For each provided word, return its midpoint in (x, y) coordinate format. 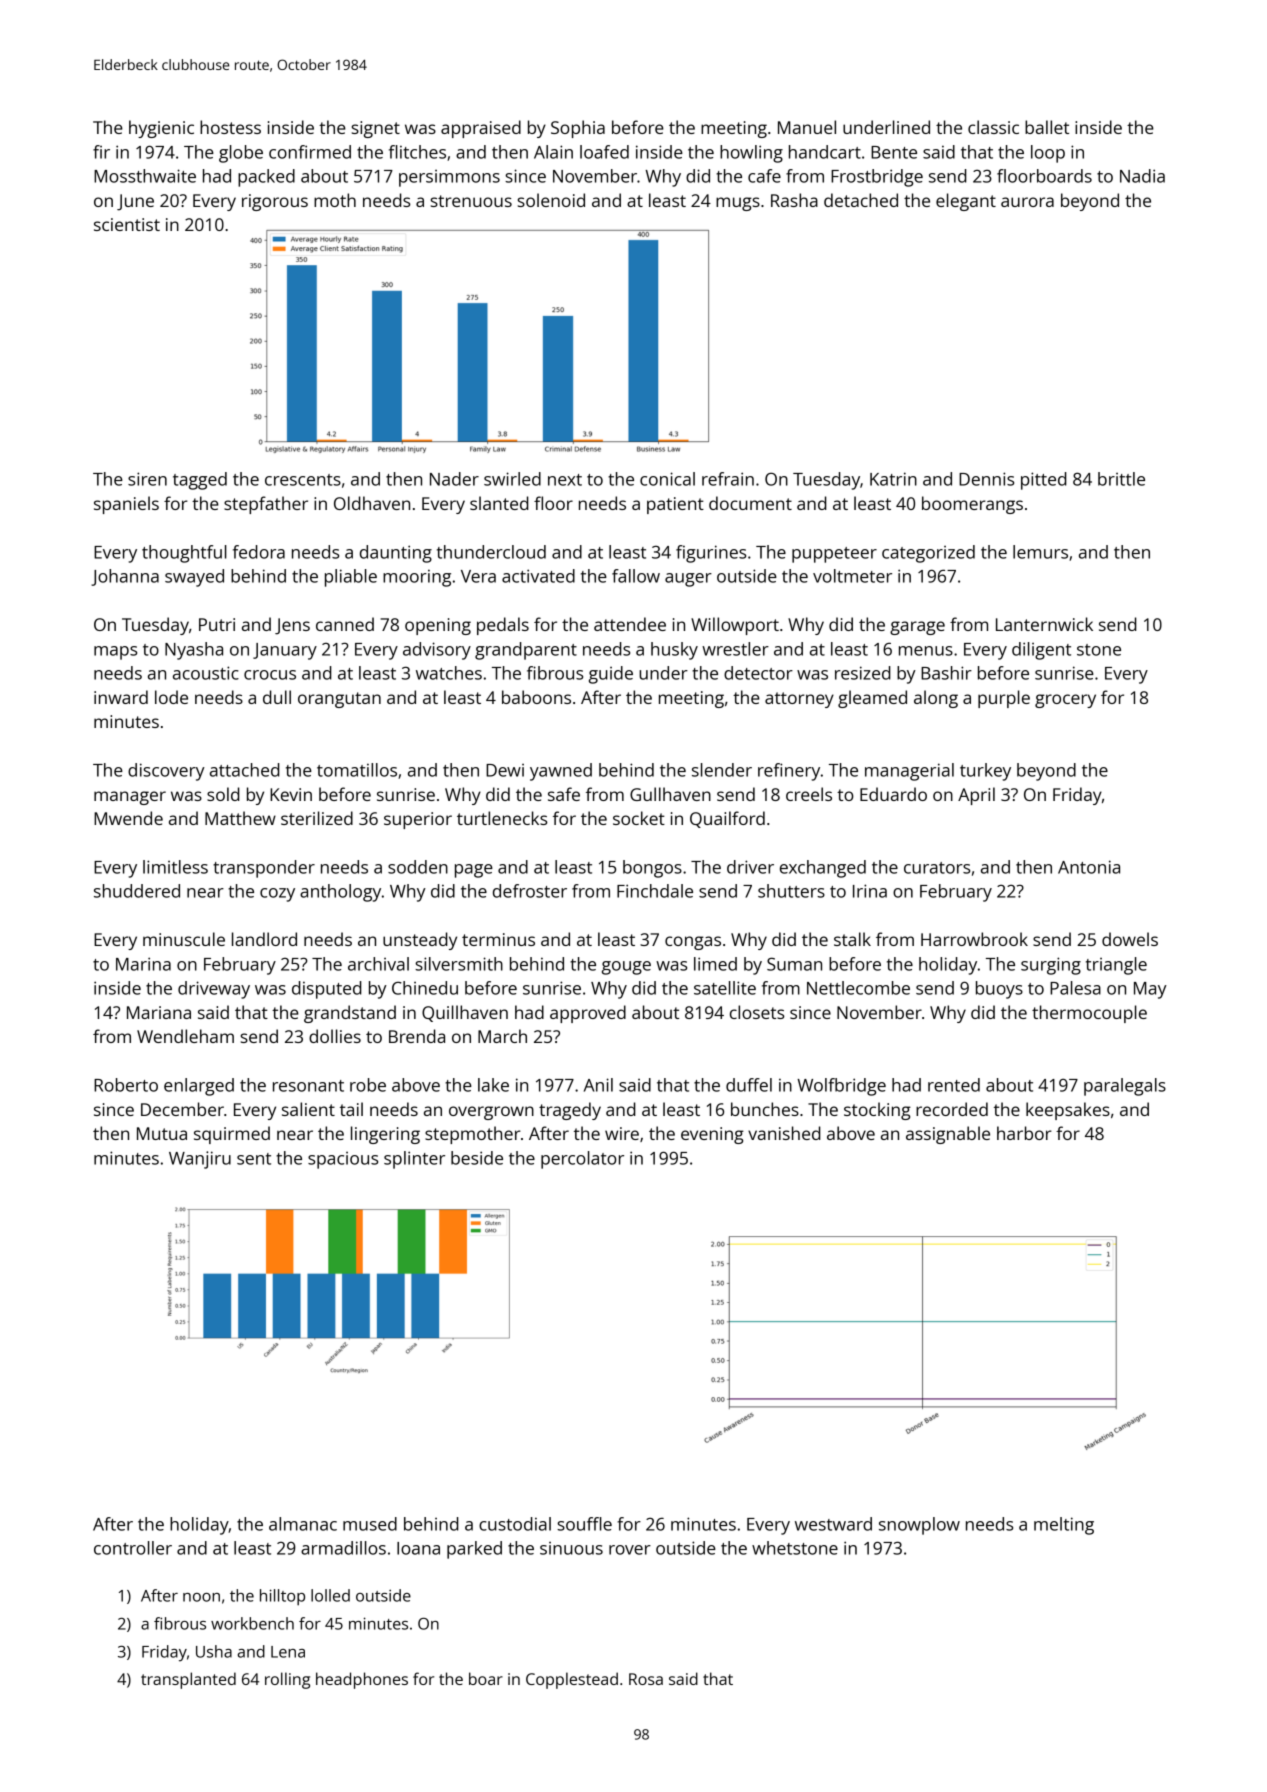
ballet (1047, 127)
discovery (166, 772)
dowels (1130, 939)
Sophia (578, 129)
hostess (230, 127)
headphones (362, 1680)
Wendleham (185, 1036)
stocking (877, 1111)
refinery (789, 772)
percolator (582, 1160)
